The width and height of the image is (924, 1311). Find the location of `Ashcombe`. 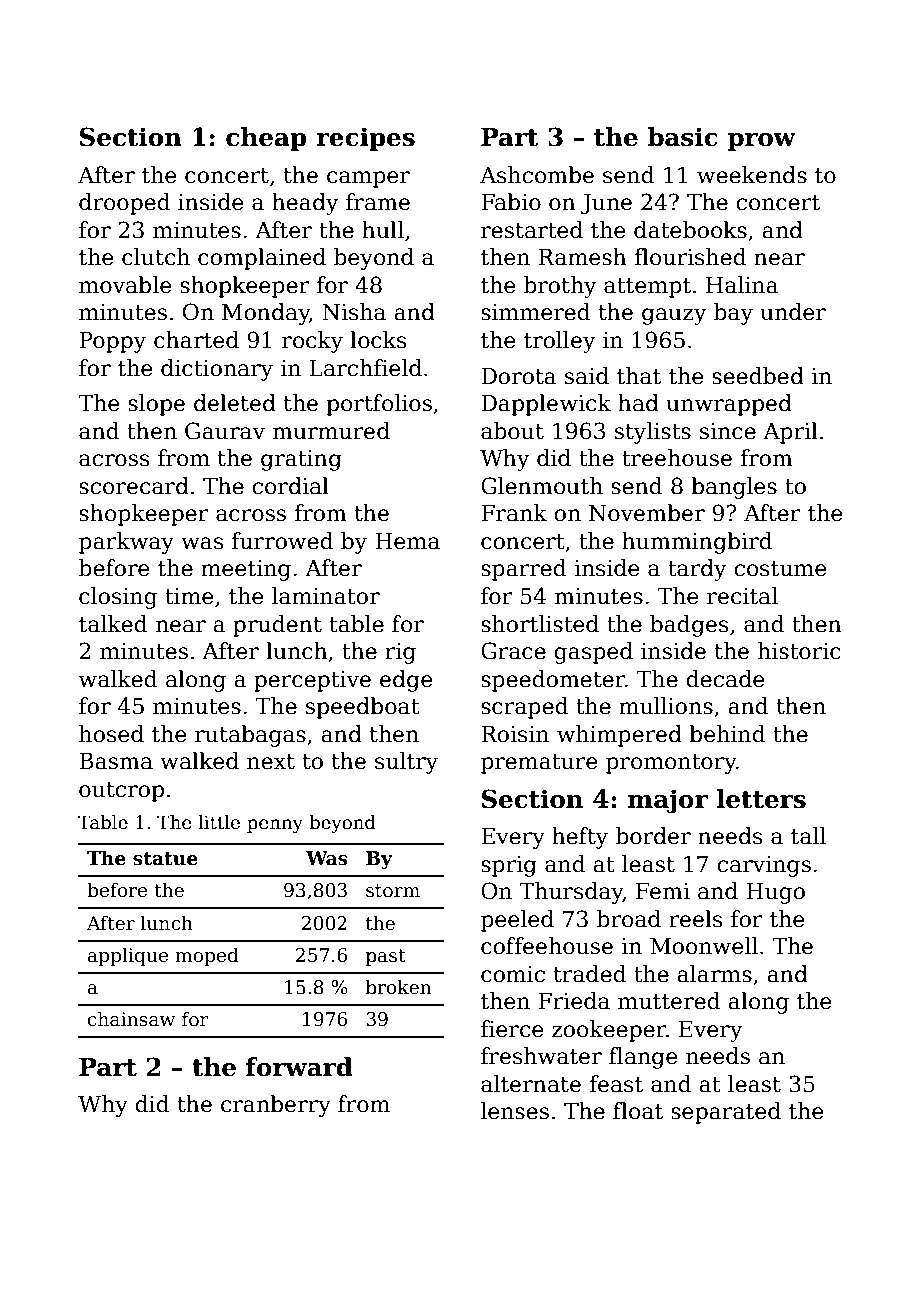

Ashcombe is located at coordinates (537, 175).
